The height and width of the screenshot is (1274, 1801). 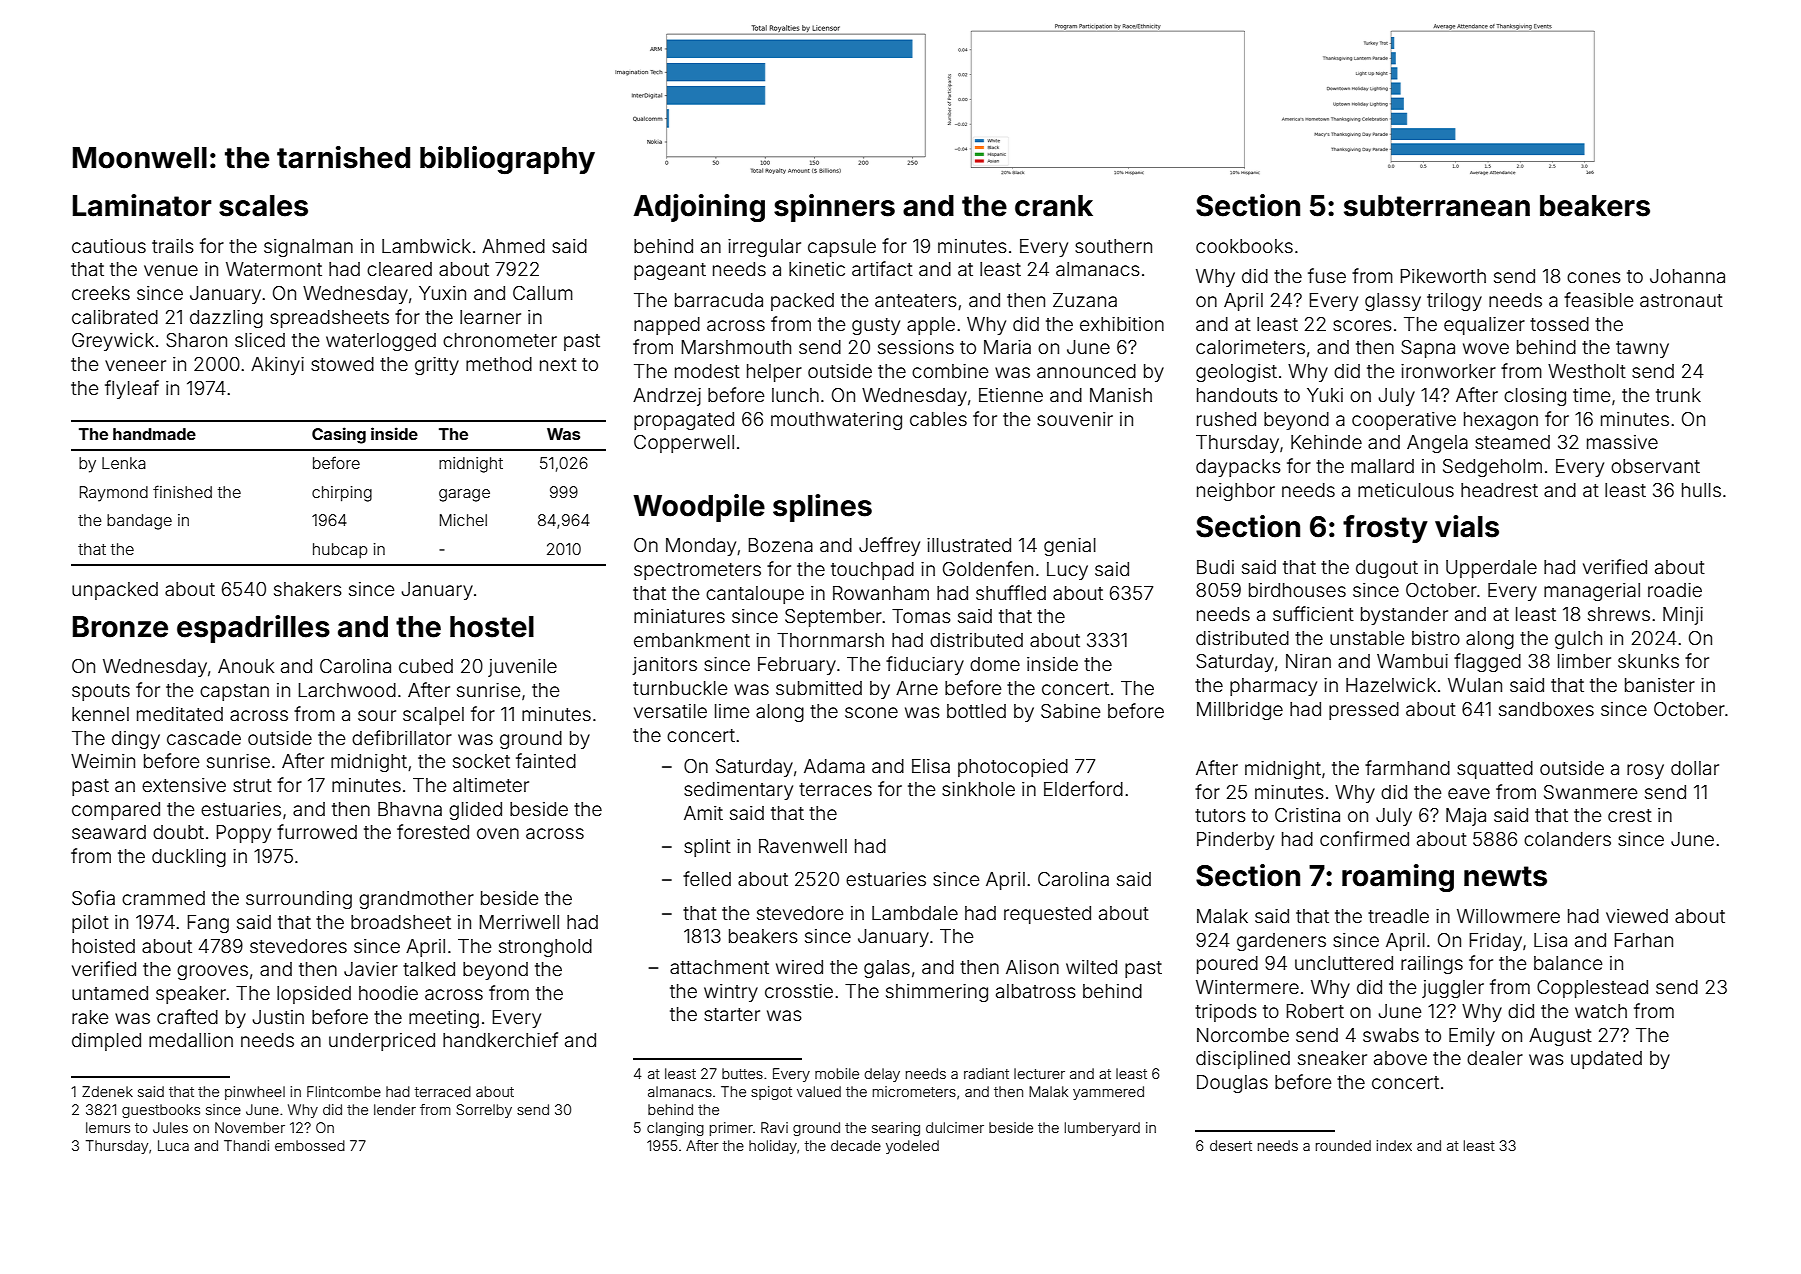 What do you see at coordinates (1437, 206) in the screenshot?
I see `subterranean` at bounding box center [1437, 206].
